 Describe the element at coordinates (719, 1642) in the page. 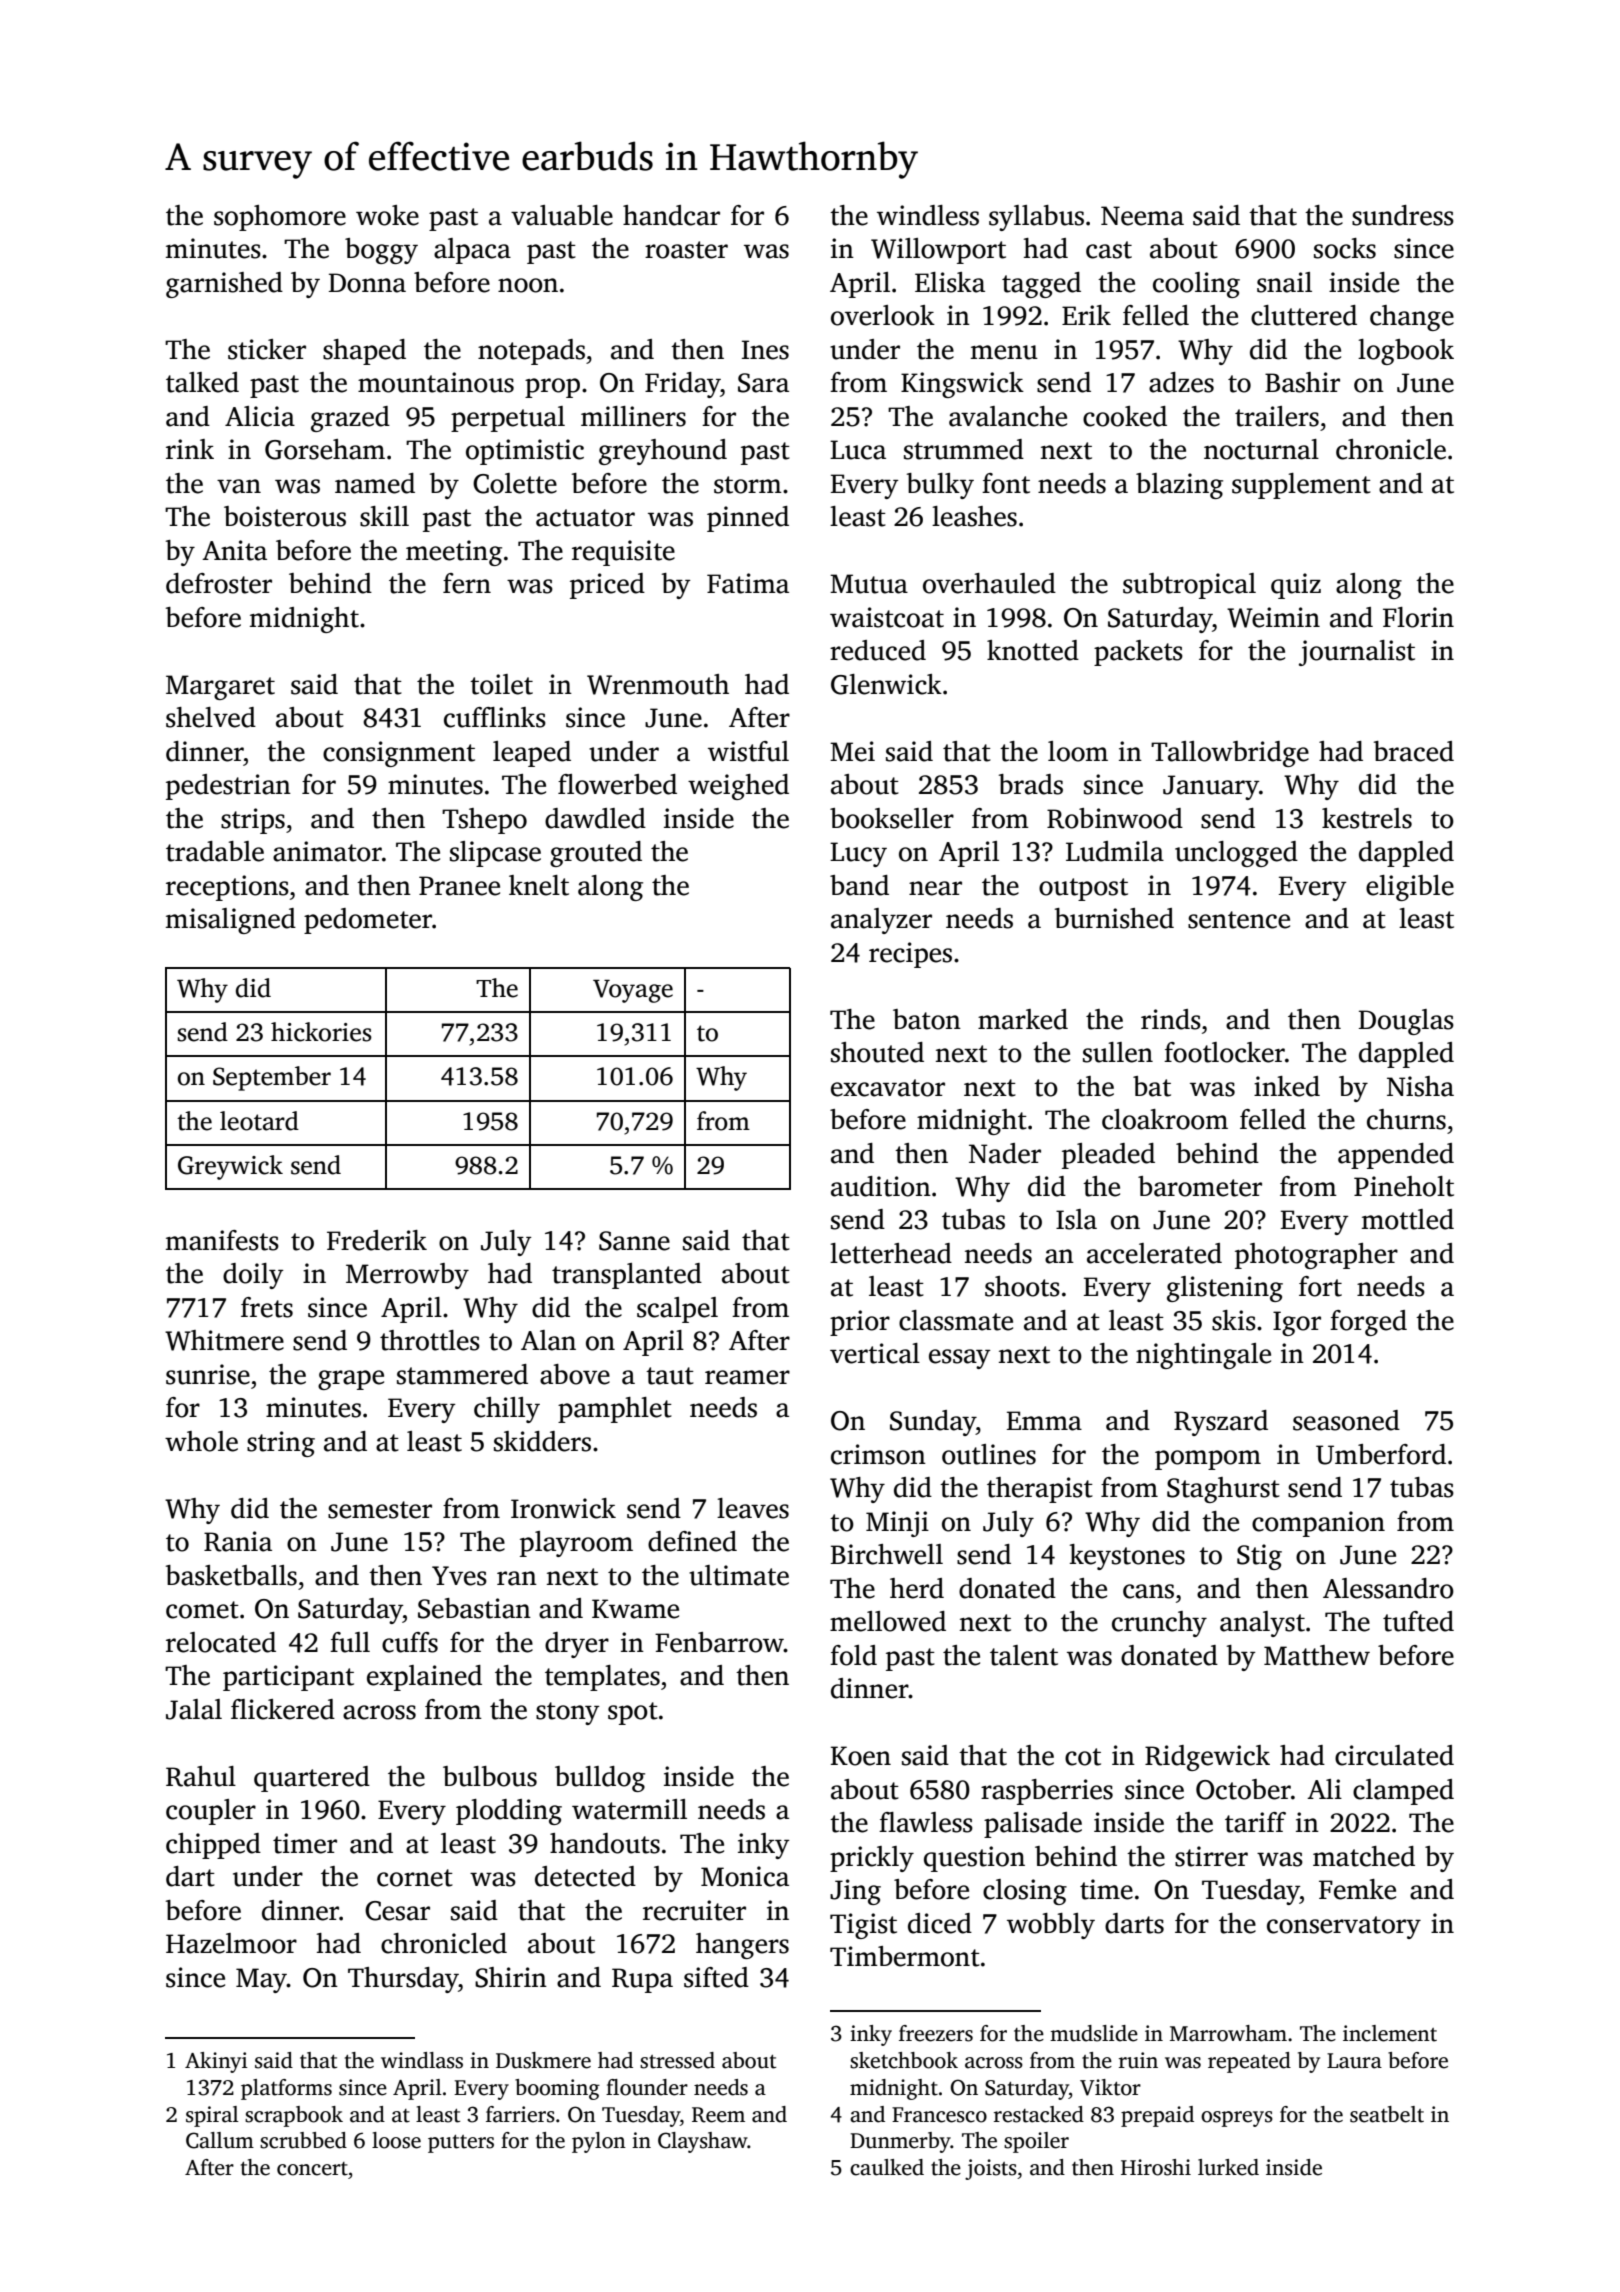

I see `Fenbarrow` at that location.
